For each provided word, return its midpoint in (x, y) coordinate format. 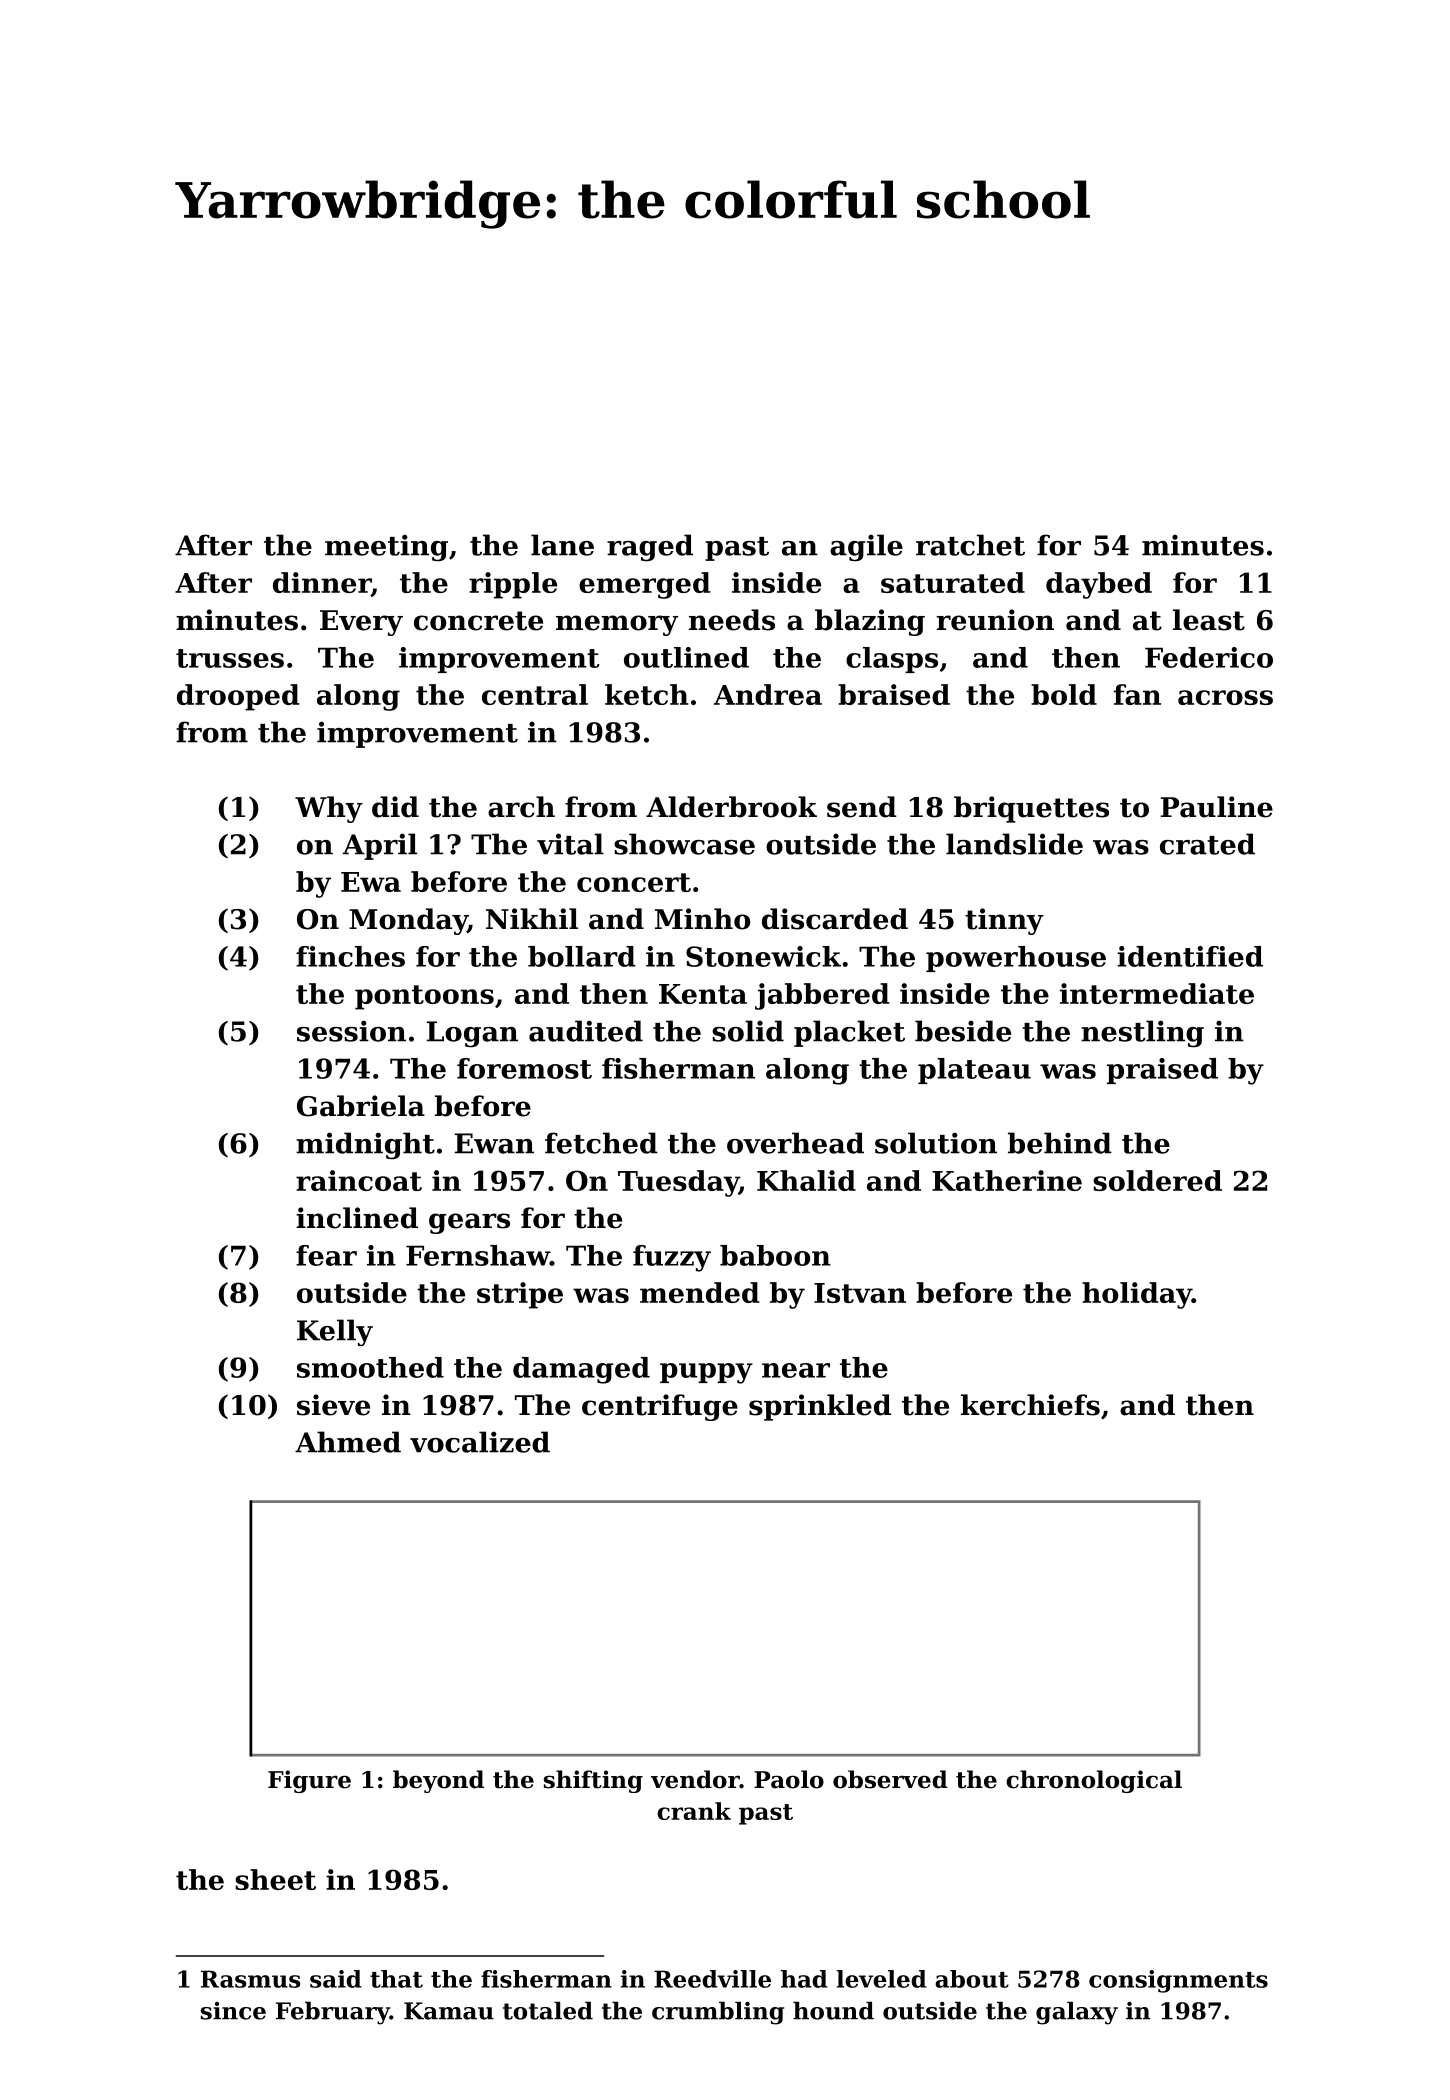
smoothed (370, 1367)
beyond (438, 1781)
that (396, 1979)
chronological (1094, 1781)
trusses (230, 658)
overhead (795, 1143)
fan (1137, 694)
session (351, 1031)
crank (694, 1811)
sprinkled (820, 1407)
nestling (1142, 1034)
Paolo (789, 1779)
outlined (686, 657)
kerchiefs (1030, 1405)
